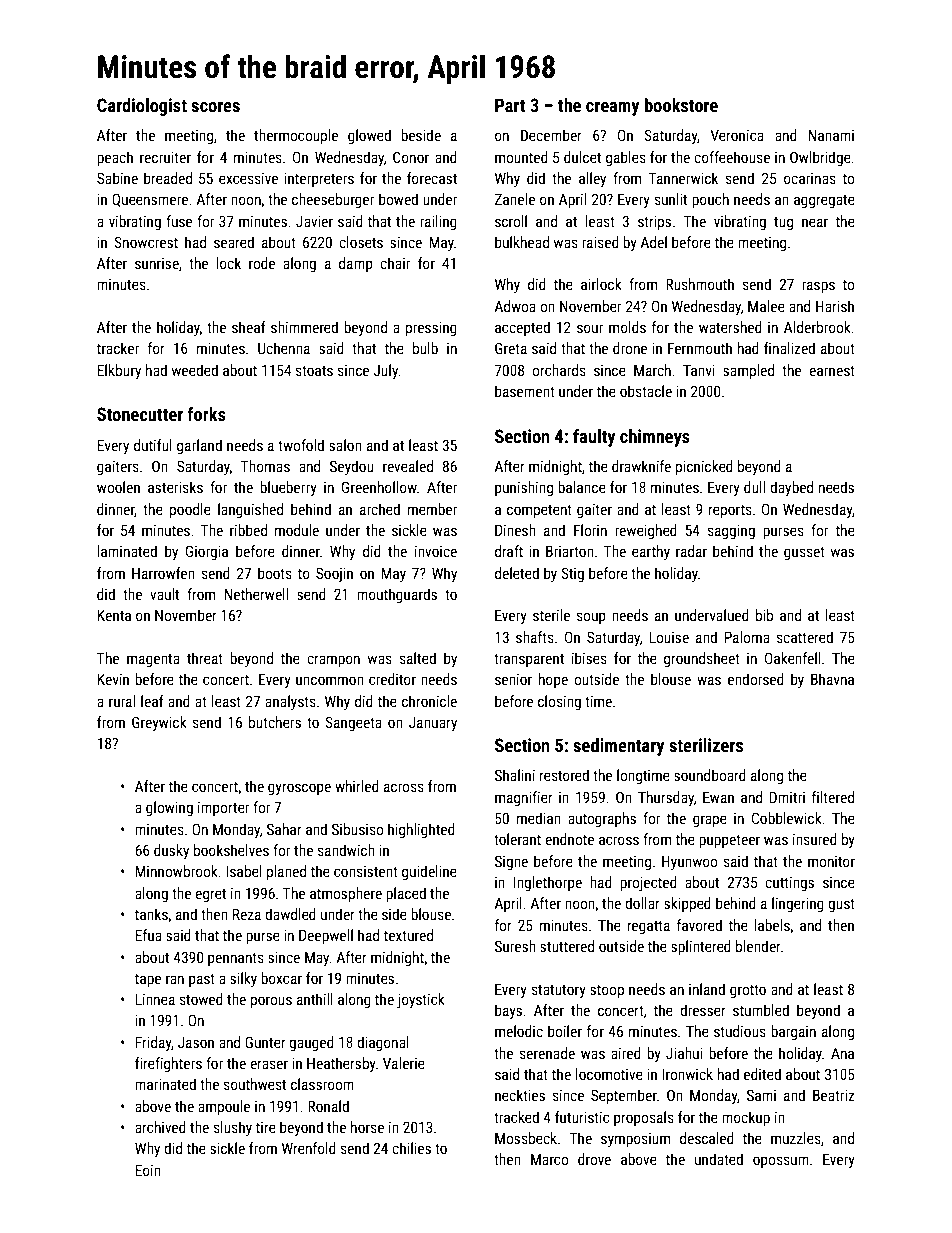 Image resolution: width=952 pixels, height=1233 pixels. Describe the element at coordinates (169, 808) in the screenshot. I see `glowing` at that location.
